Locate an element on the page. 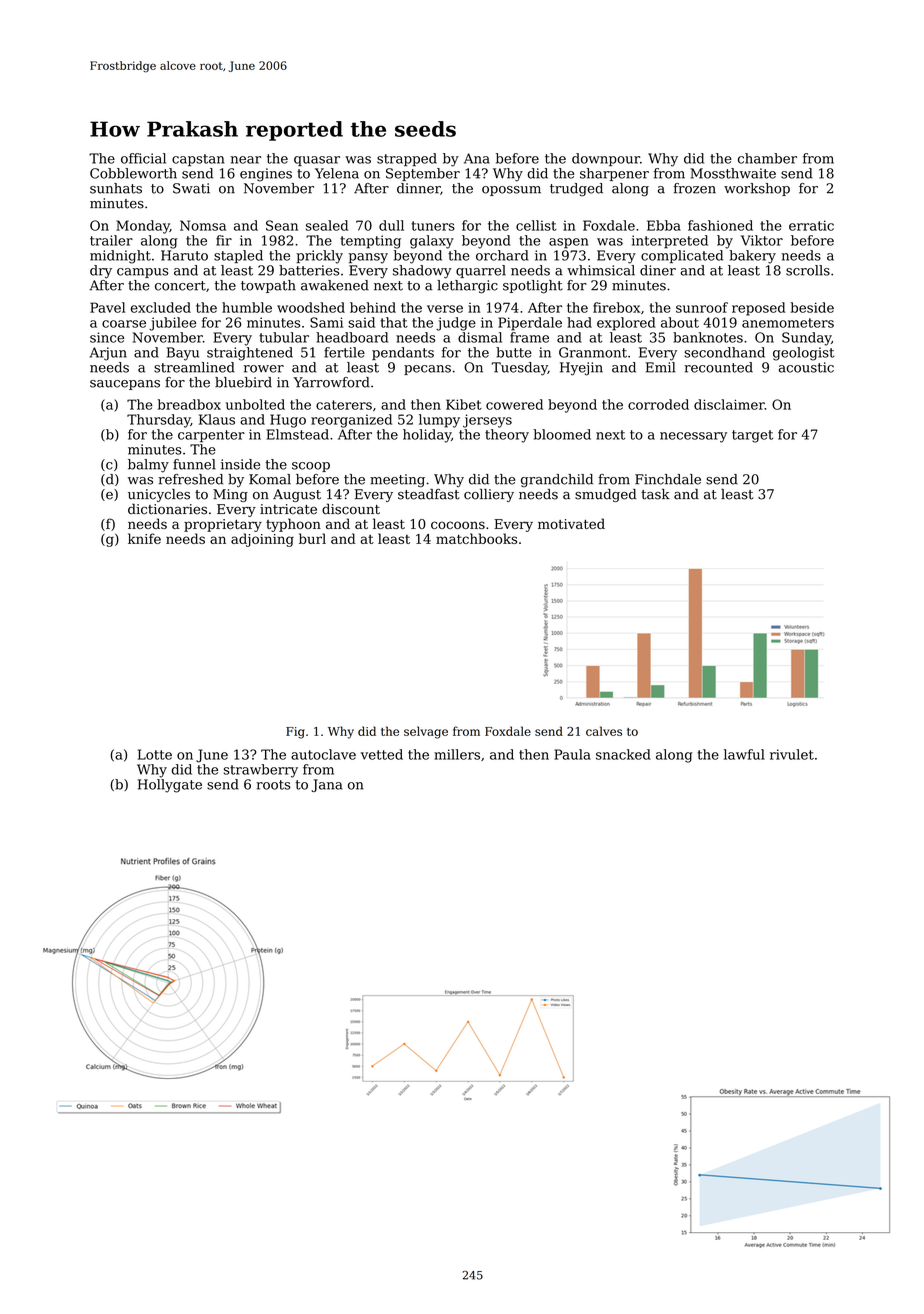 This page has height=1314, width=924. Bayu is located at coordinates (183, 354).
